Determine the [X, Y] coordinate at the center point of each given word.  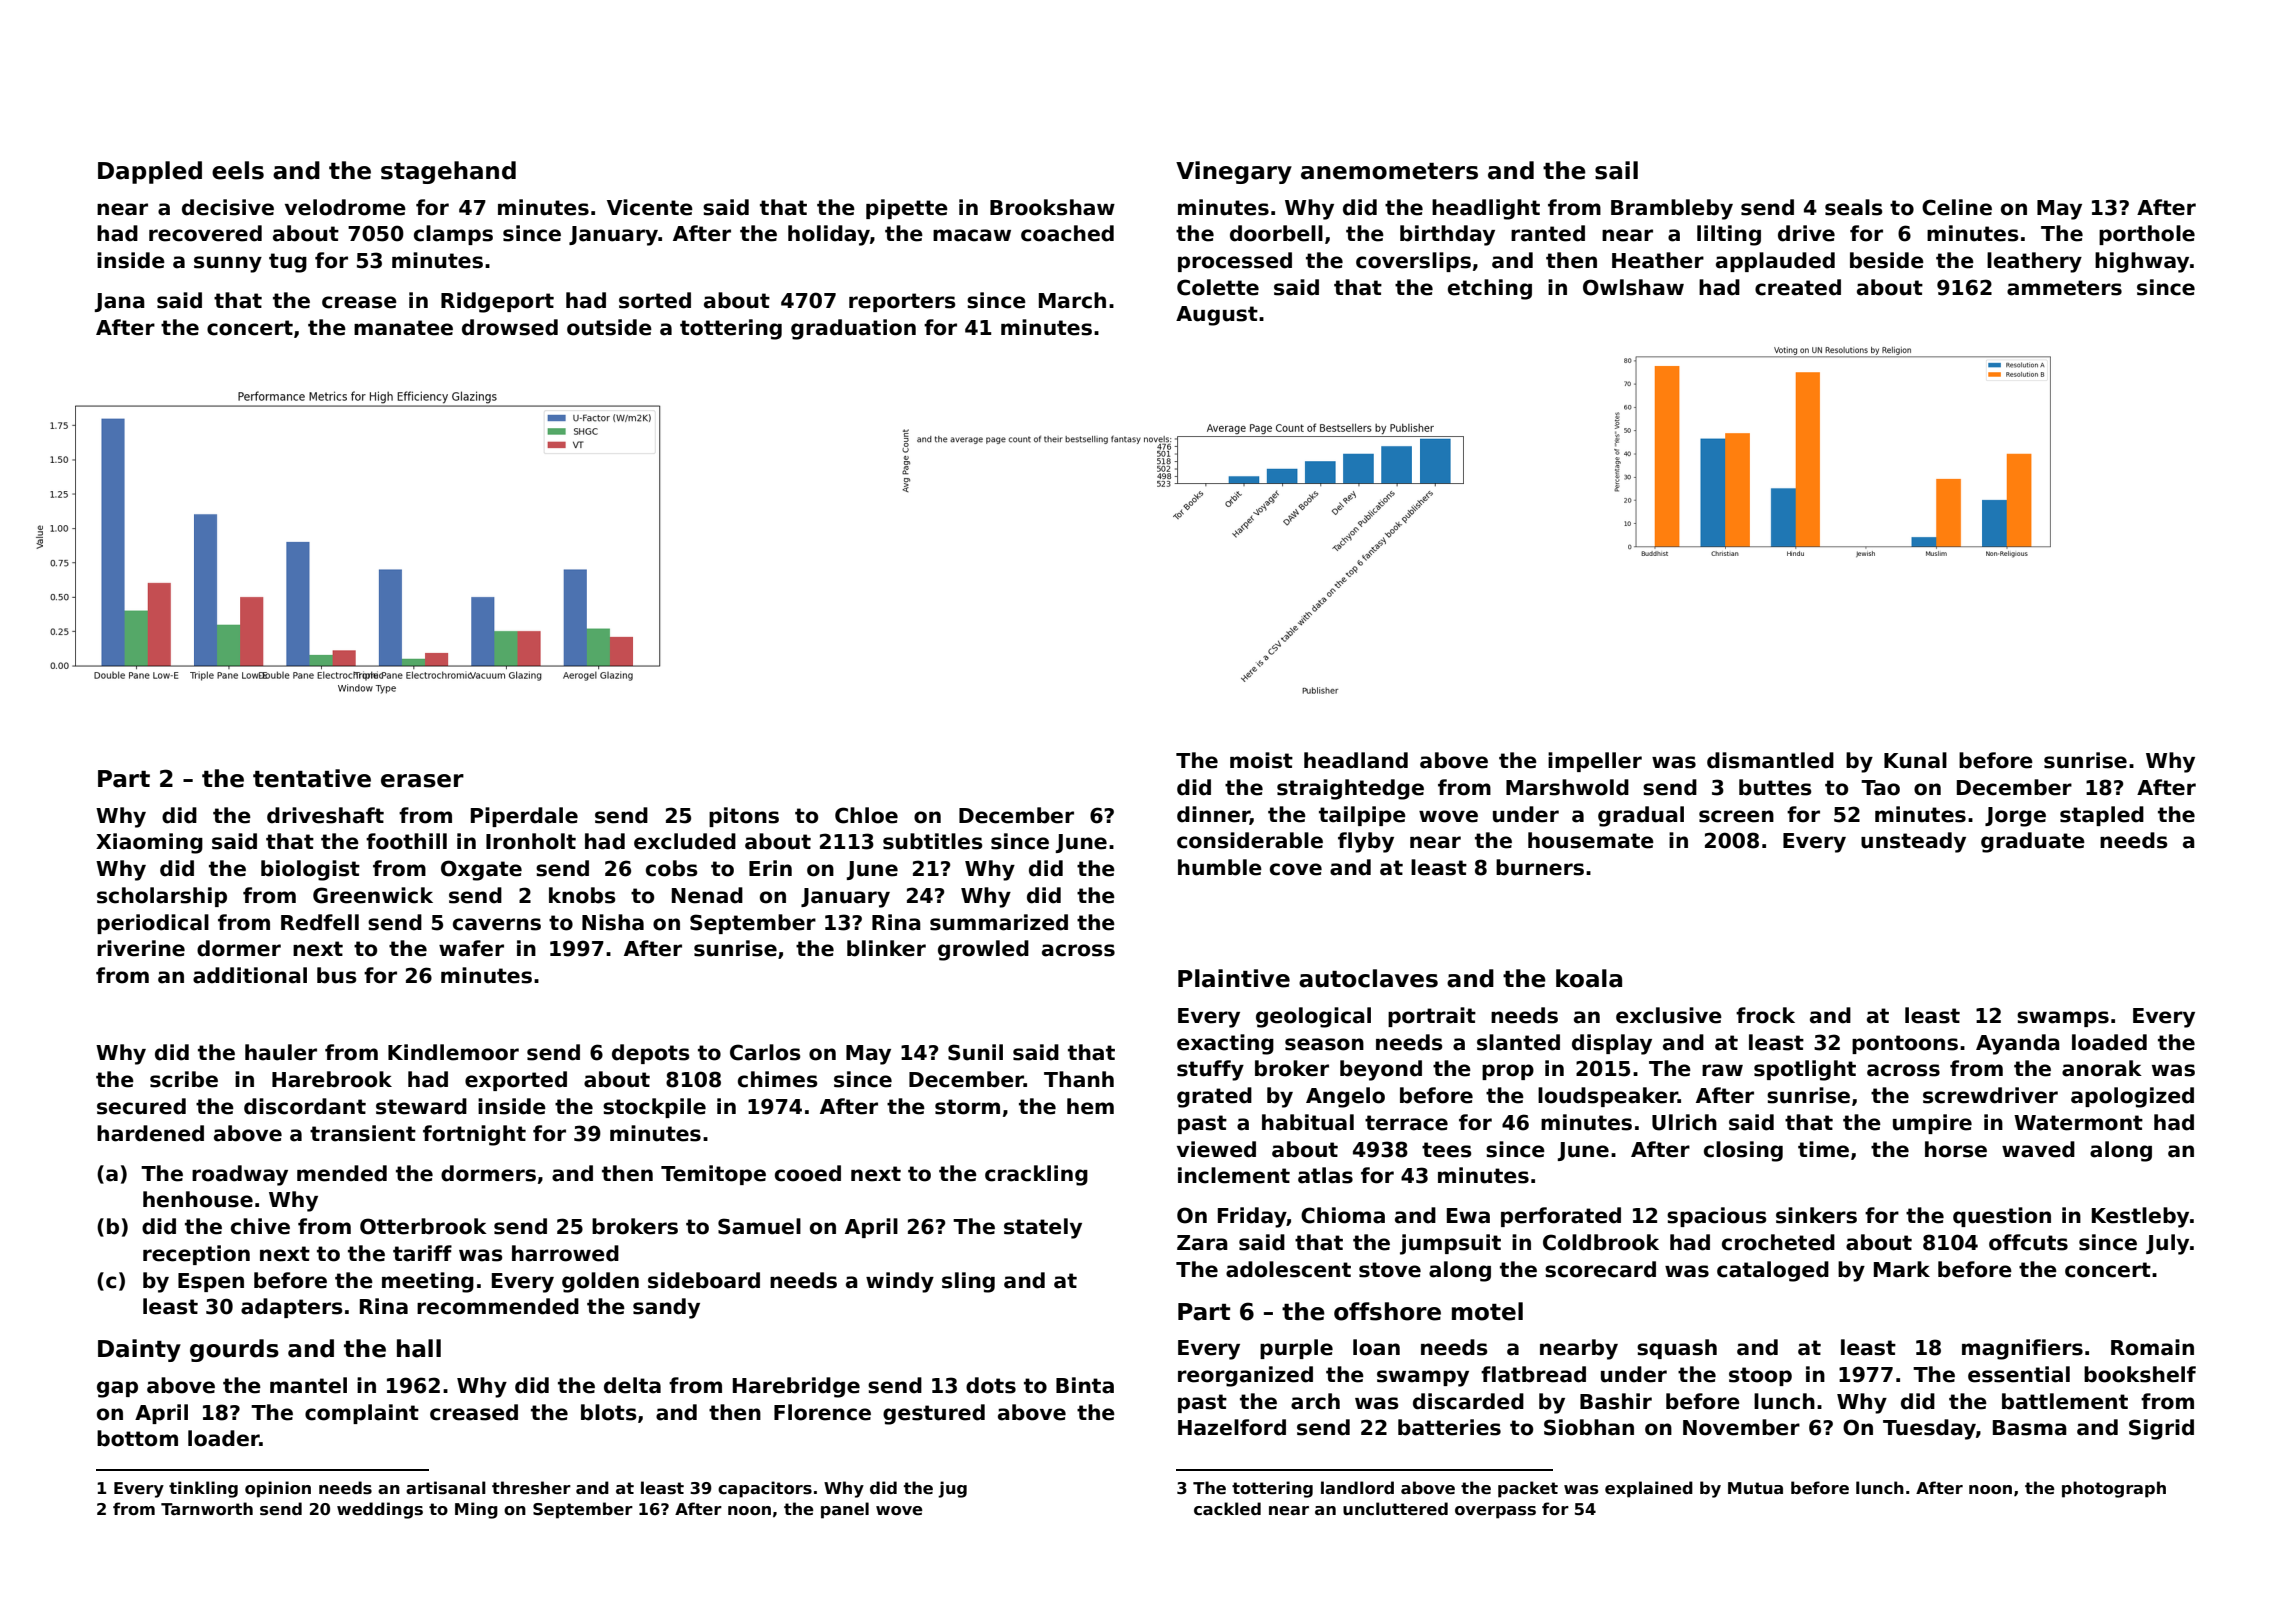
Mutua [1755, 1488]
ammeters [2064, 288]
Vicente [650, 207]
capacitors [765, 1489]
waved [2038, 1149]
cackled [1227, 1509]
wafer [471, 948]
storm [967, 1107]
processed [1235, 262]
